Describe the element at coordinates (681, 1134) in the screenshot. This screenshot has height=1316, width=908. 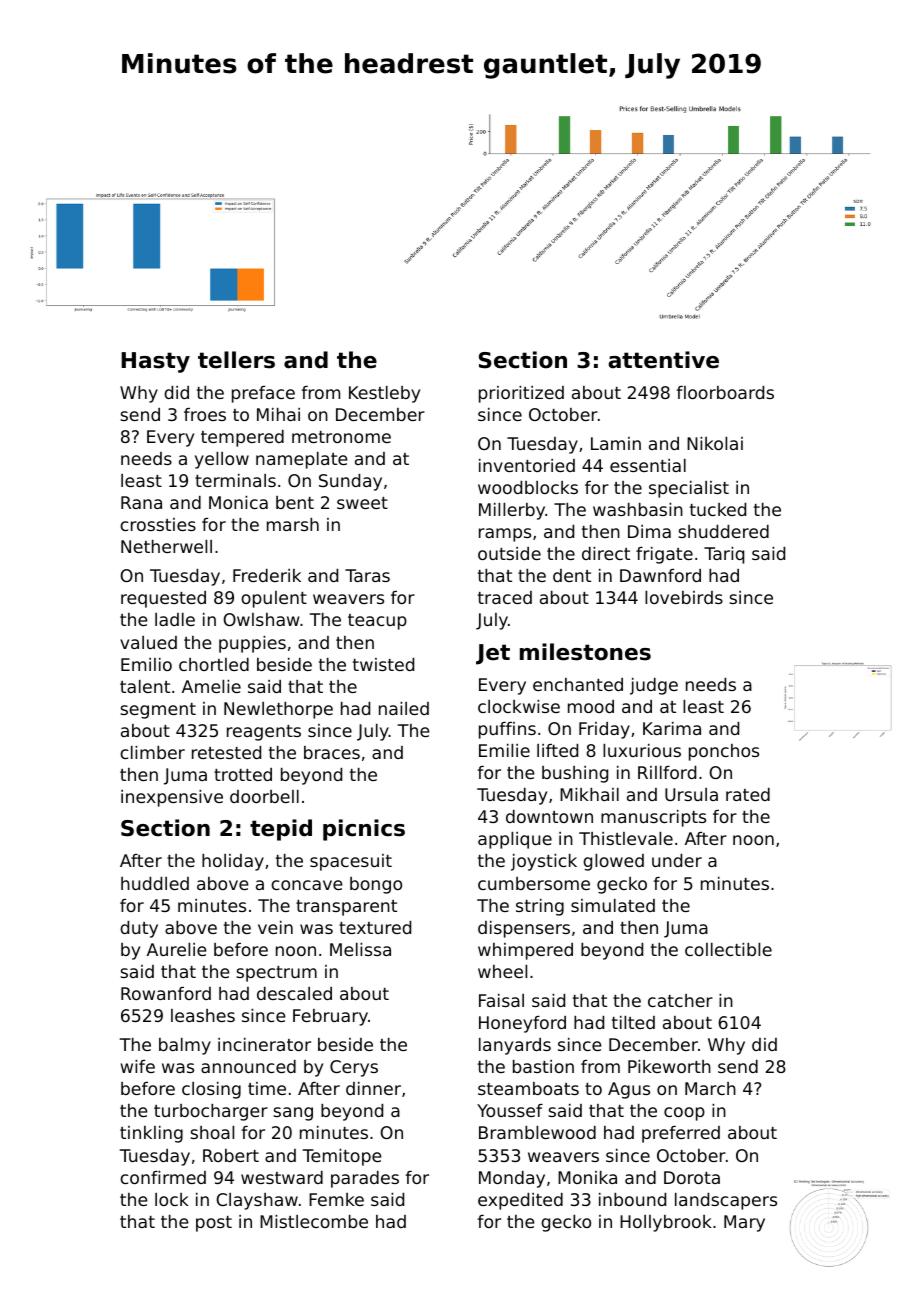
I see `preferred` at that location.
